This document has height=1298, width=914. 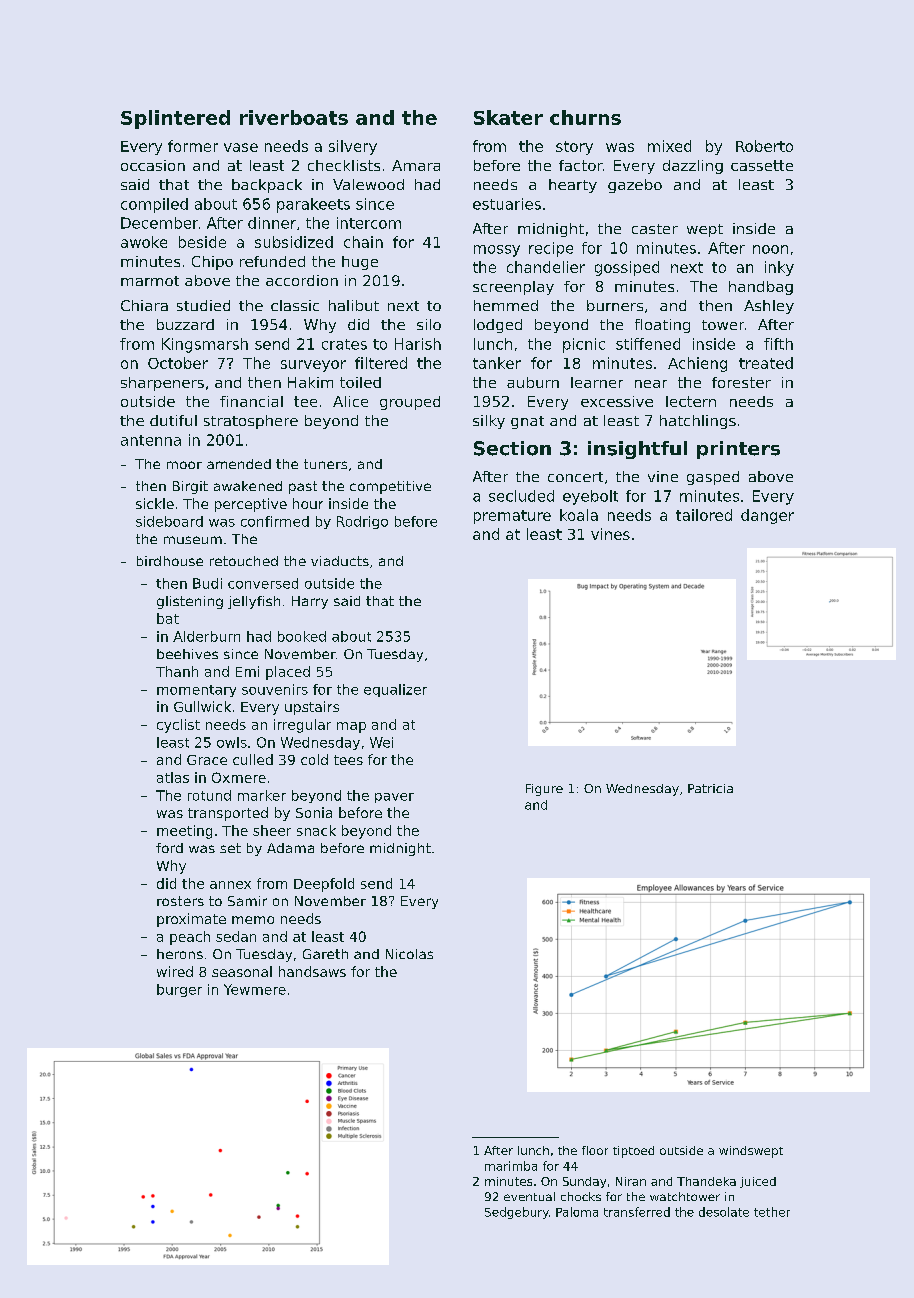 I want to click on Sedgebury, so click(x=517, y=1213).
